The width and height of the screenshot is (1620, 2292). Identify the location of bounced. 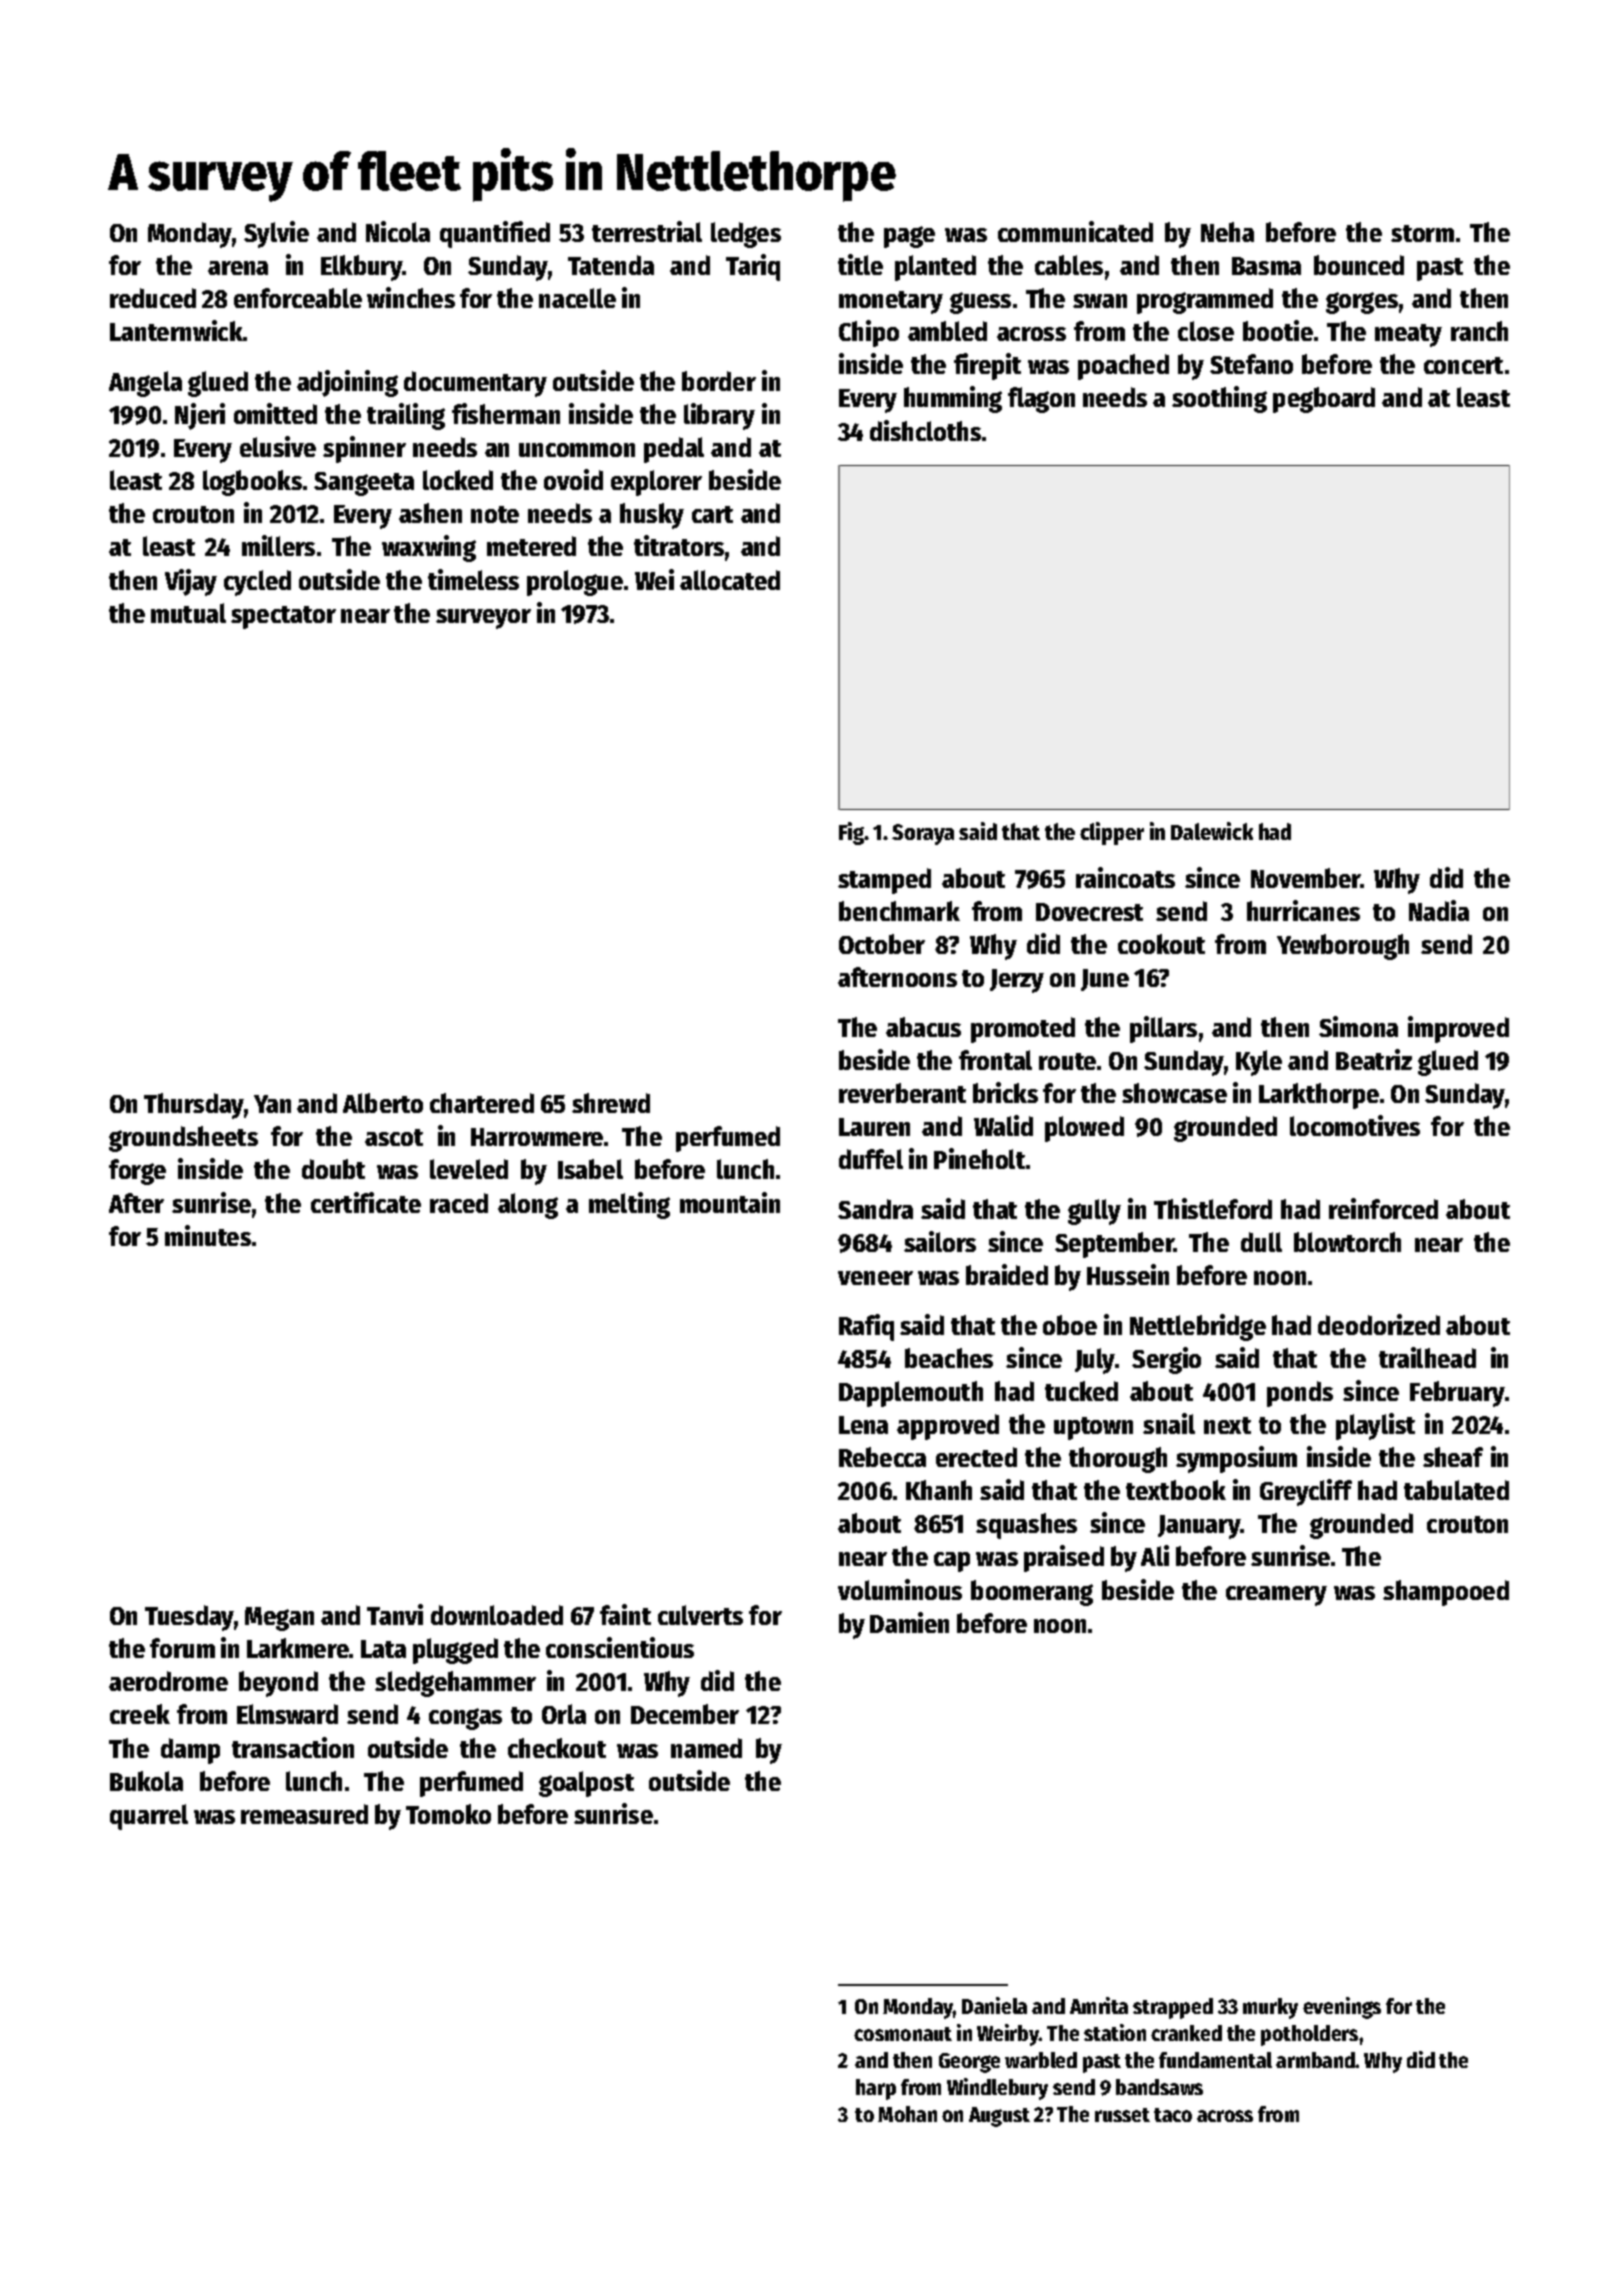
(1359, 265).
